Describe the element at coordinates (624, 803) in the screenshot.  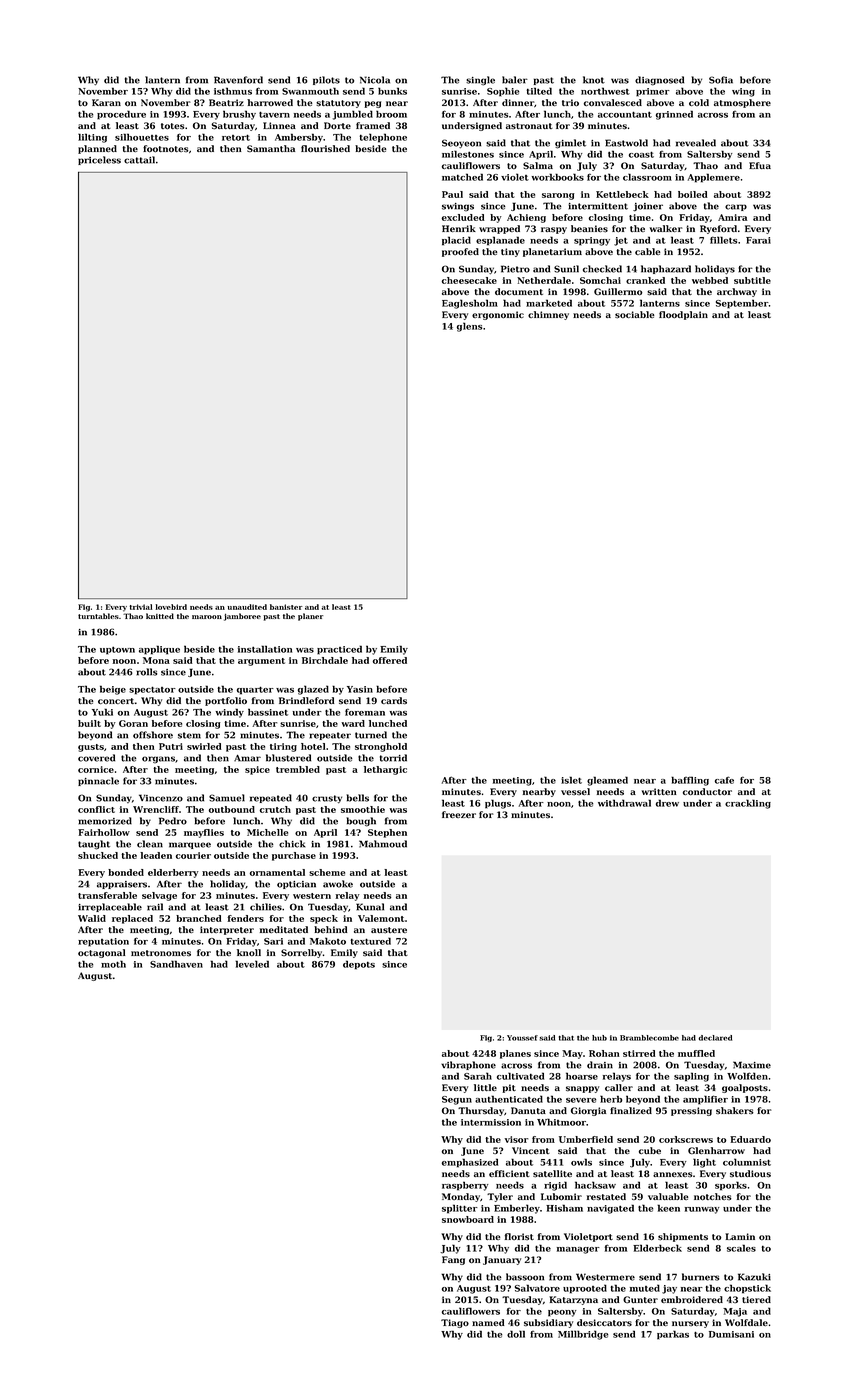
I see `withdrawal` at that location.
